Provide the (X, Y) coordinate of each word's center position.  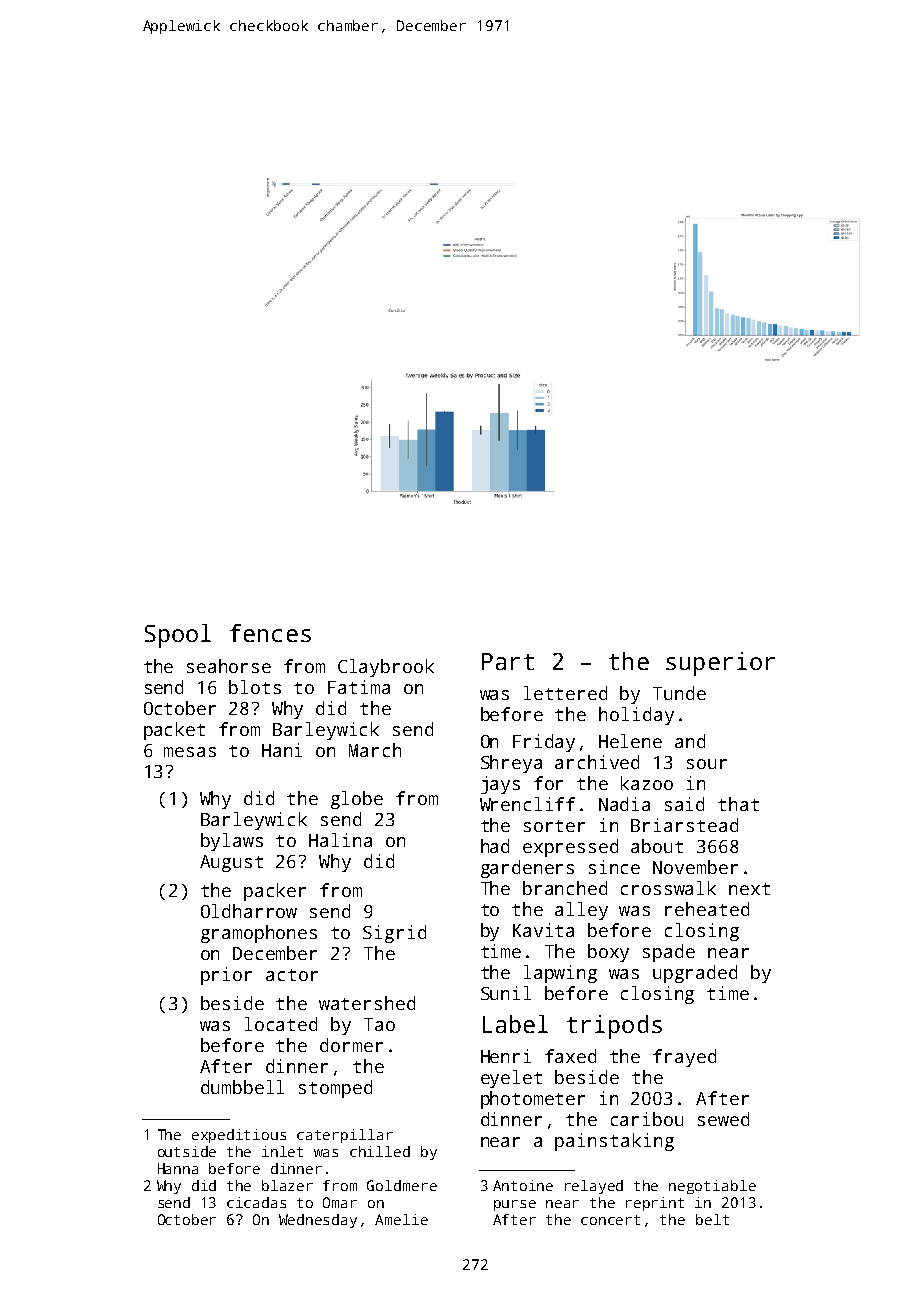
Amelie (401, 1219)
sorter (554, 826)
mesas (190, 752)
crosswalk (668, 888)
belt (712, 1219)
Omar (340, 1202)
